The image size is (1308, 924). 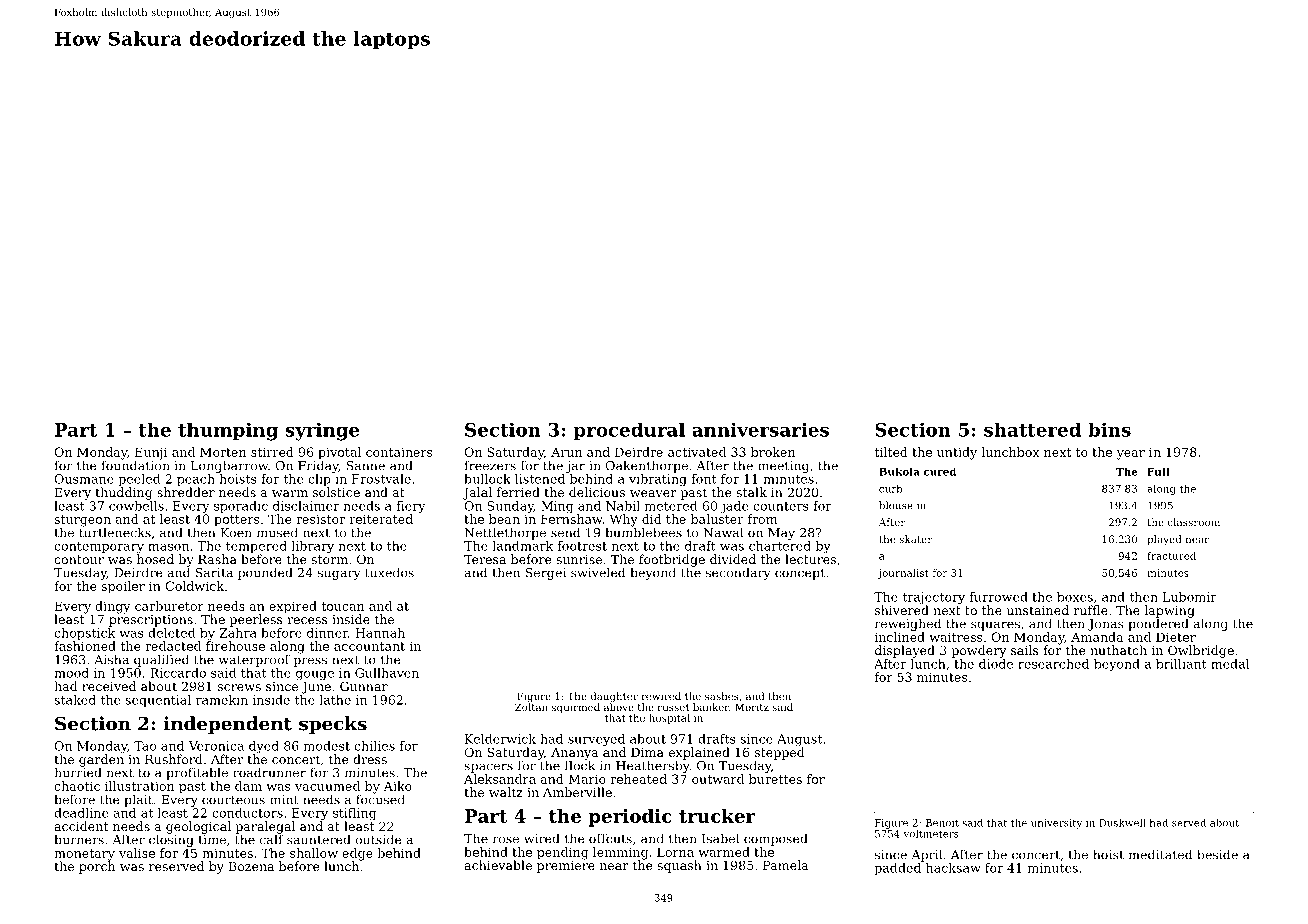 I want to click on medal, so click(x=1230, y=664).
